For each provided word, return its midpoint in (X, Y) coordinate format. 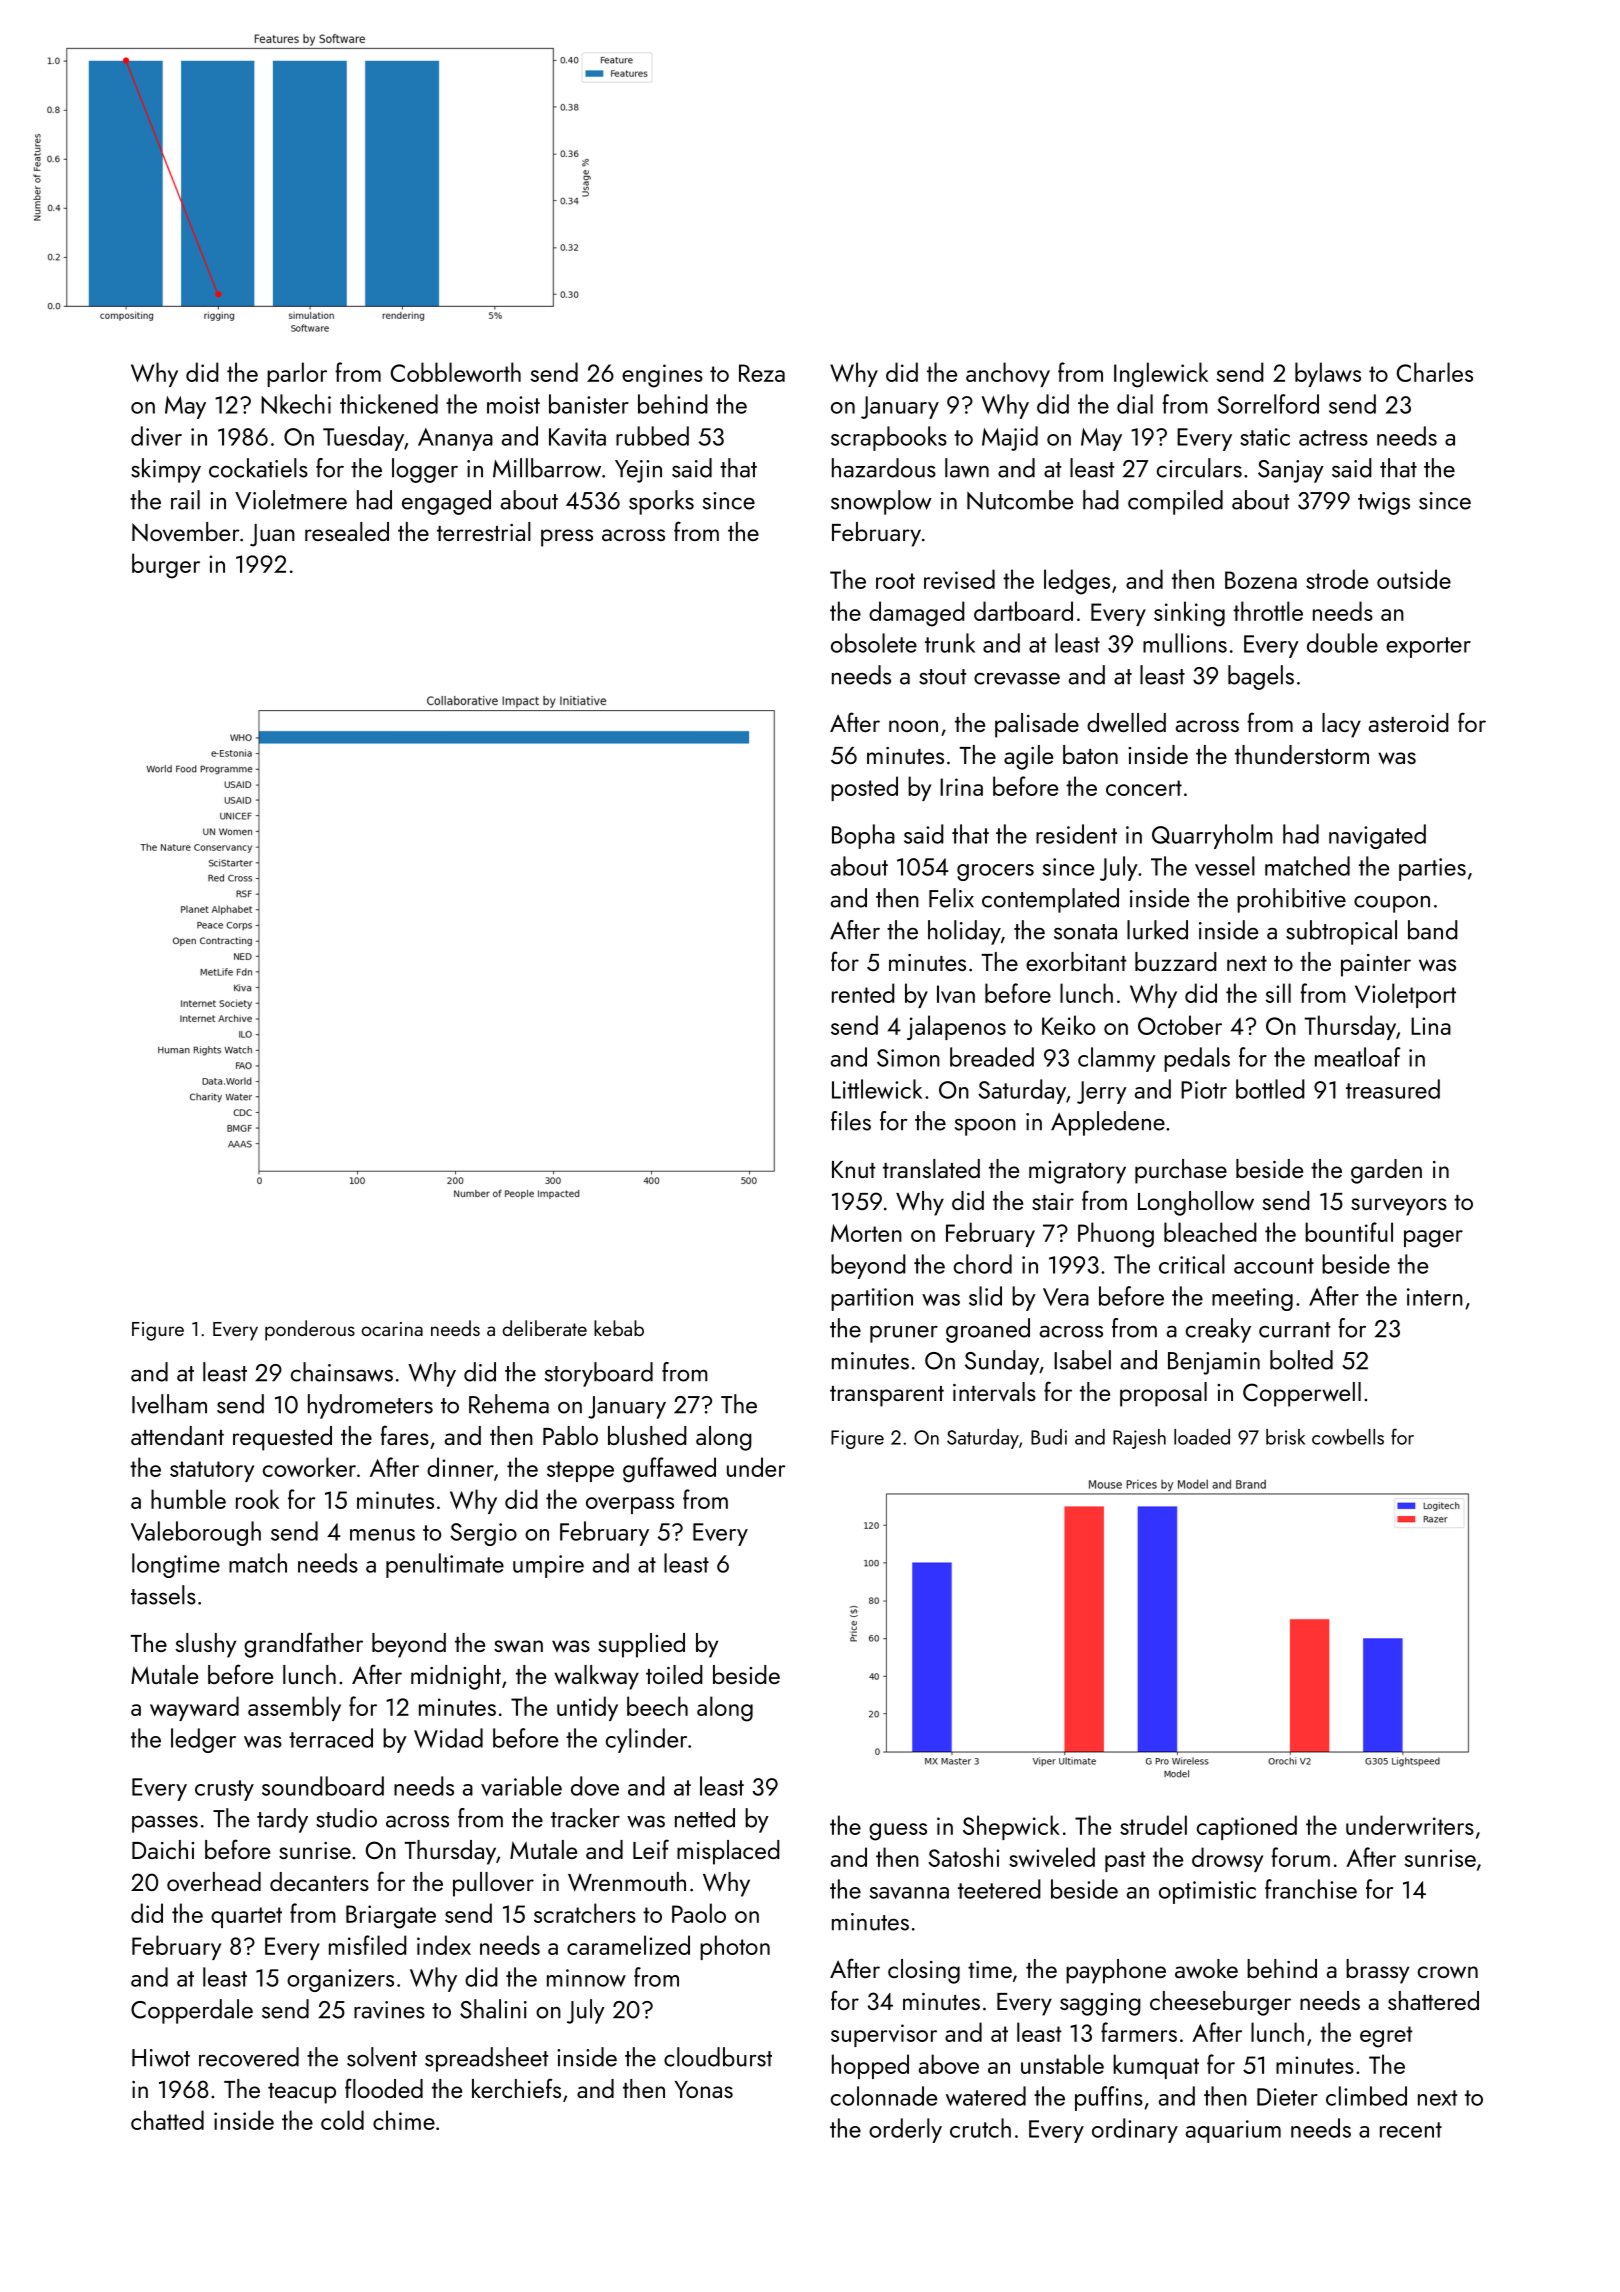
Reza (762, 373)
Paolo (699, 1913)
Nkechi (296, 404)
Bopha (863, 836)
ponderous (310, 1330)
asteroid (1409, 722)
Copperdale (192, 2011)
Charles (1435, 372)
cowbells (1348, 1437)
